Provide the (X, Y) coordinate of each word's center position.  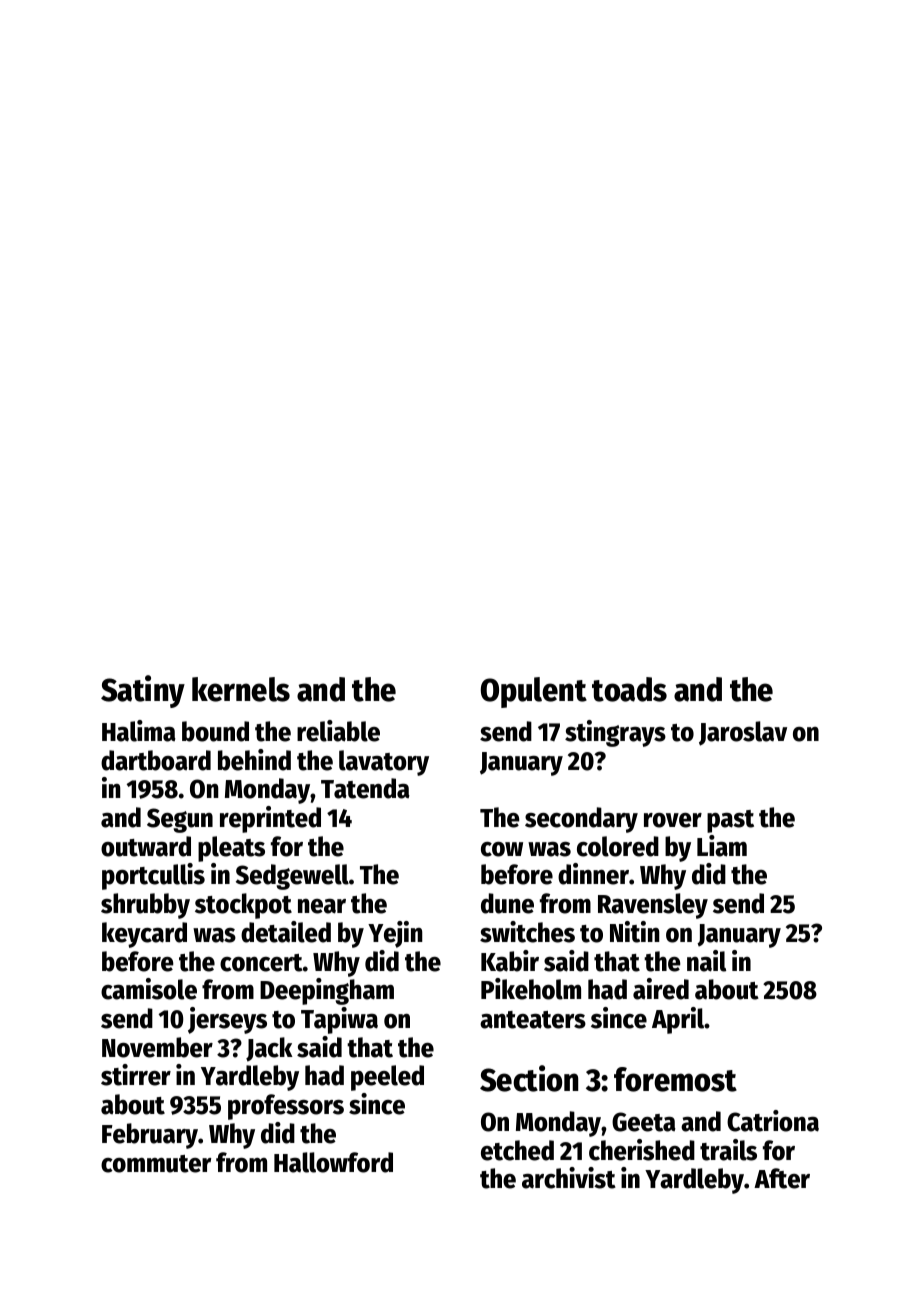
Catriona (773, 1121)
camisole (149, 989)
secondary (581, 820)
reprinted (270, 819)
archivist (569, 1178)
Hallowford (333, 1162)
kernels (241, 689)
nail (706, 961)
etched (517, 1150)
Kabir (510, 961)
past (730, 821)
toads (629, 689)
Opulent (534, 692)
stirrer (136, 1075)
